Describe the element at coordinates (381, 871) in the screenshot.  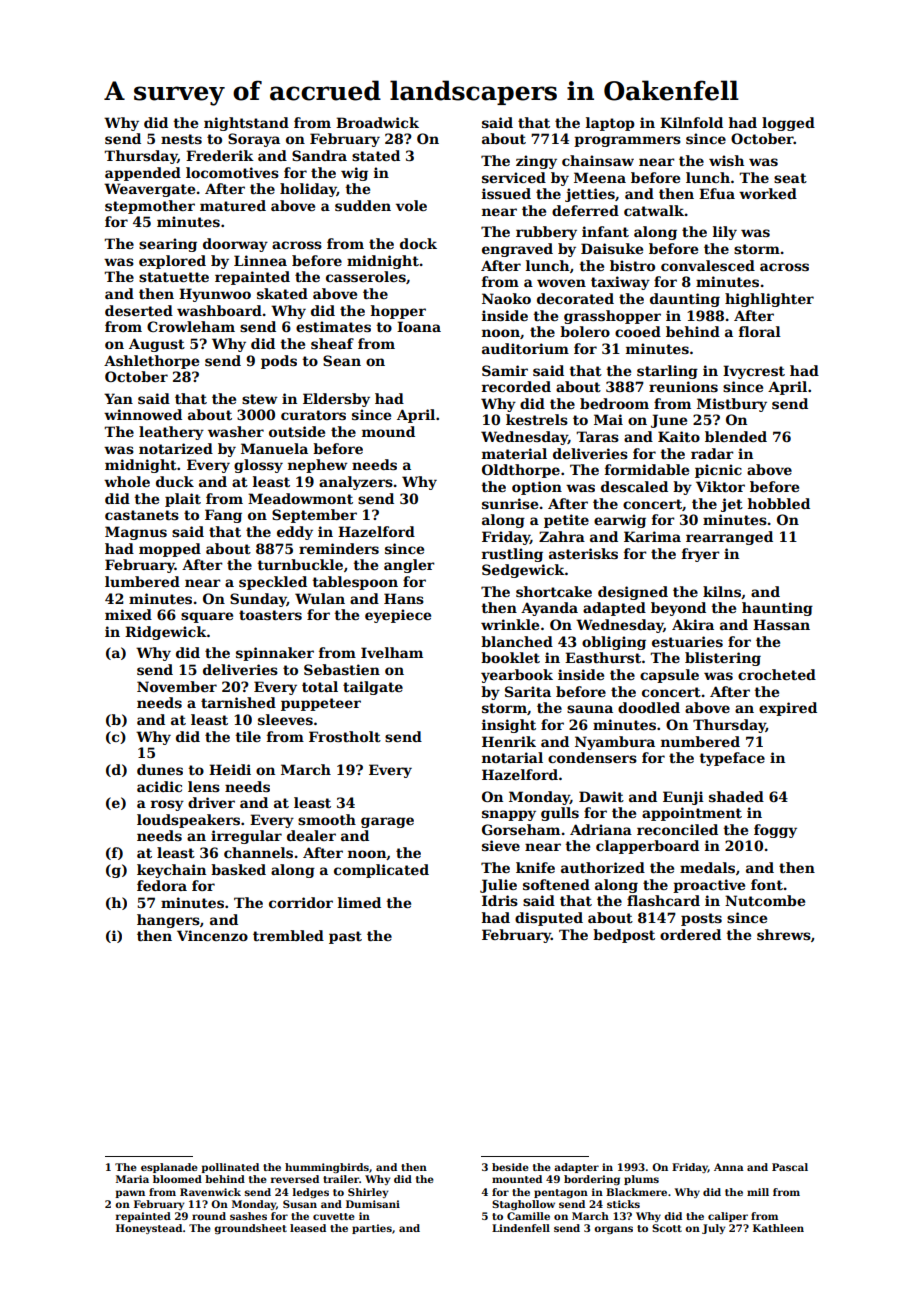
I see `complicated` at that location.
